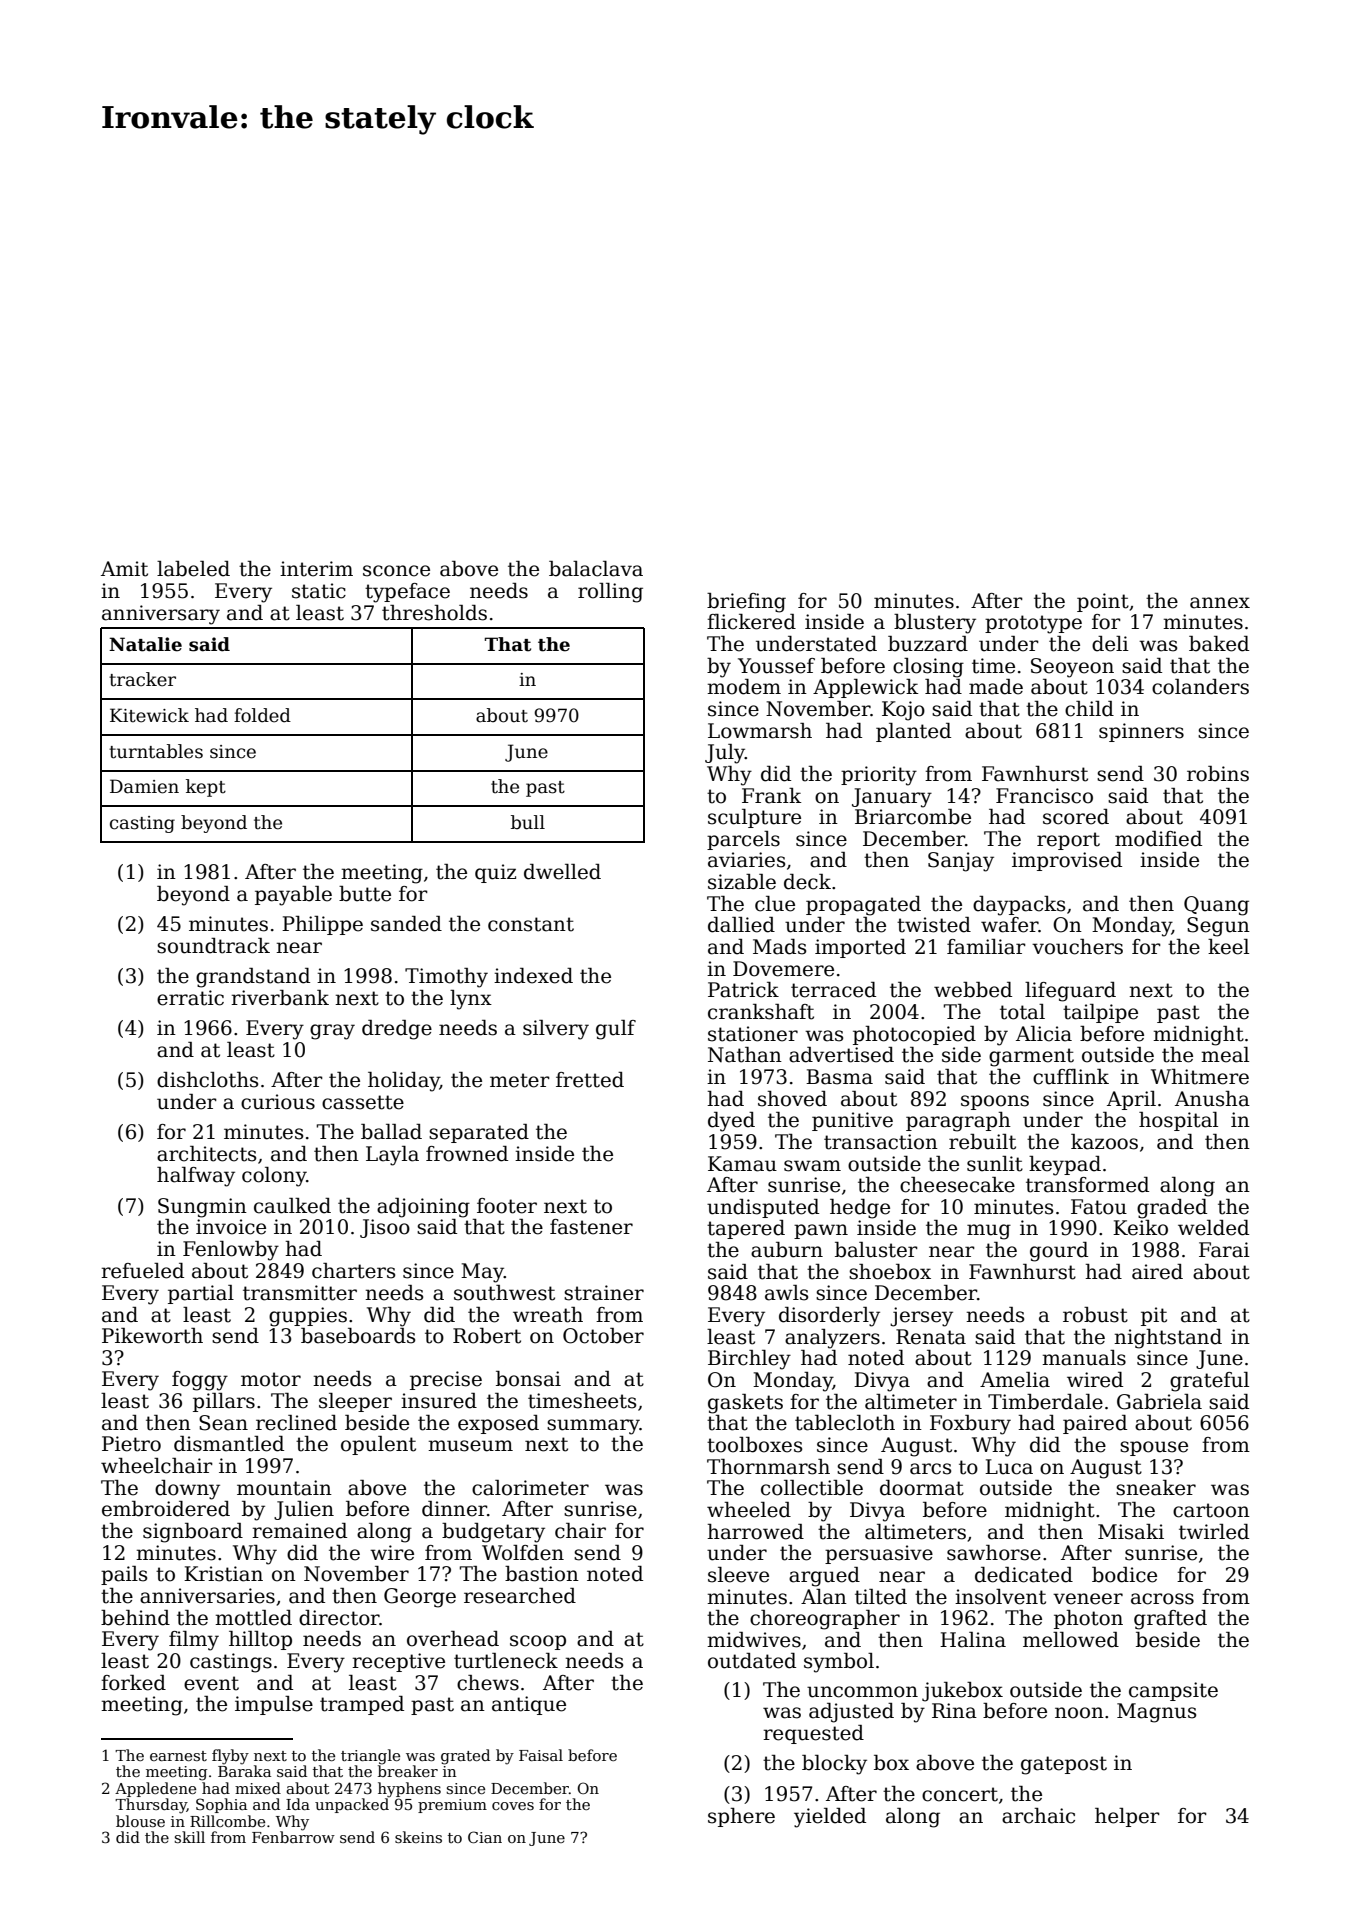 The height and width of the page is (1911, 1351). I want to click on bull, so click(528, 822).
